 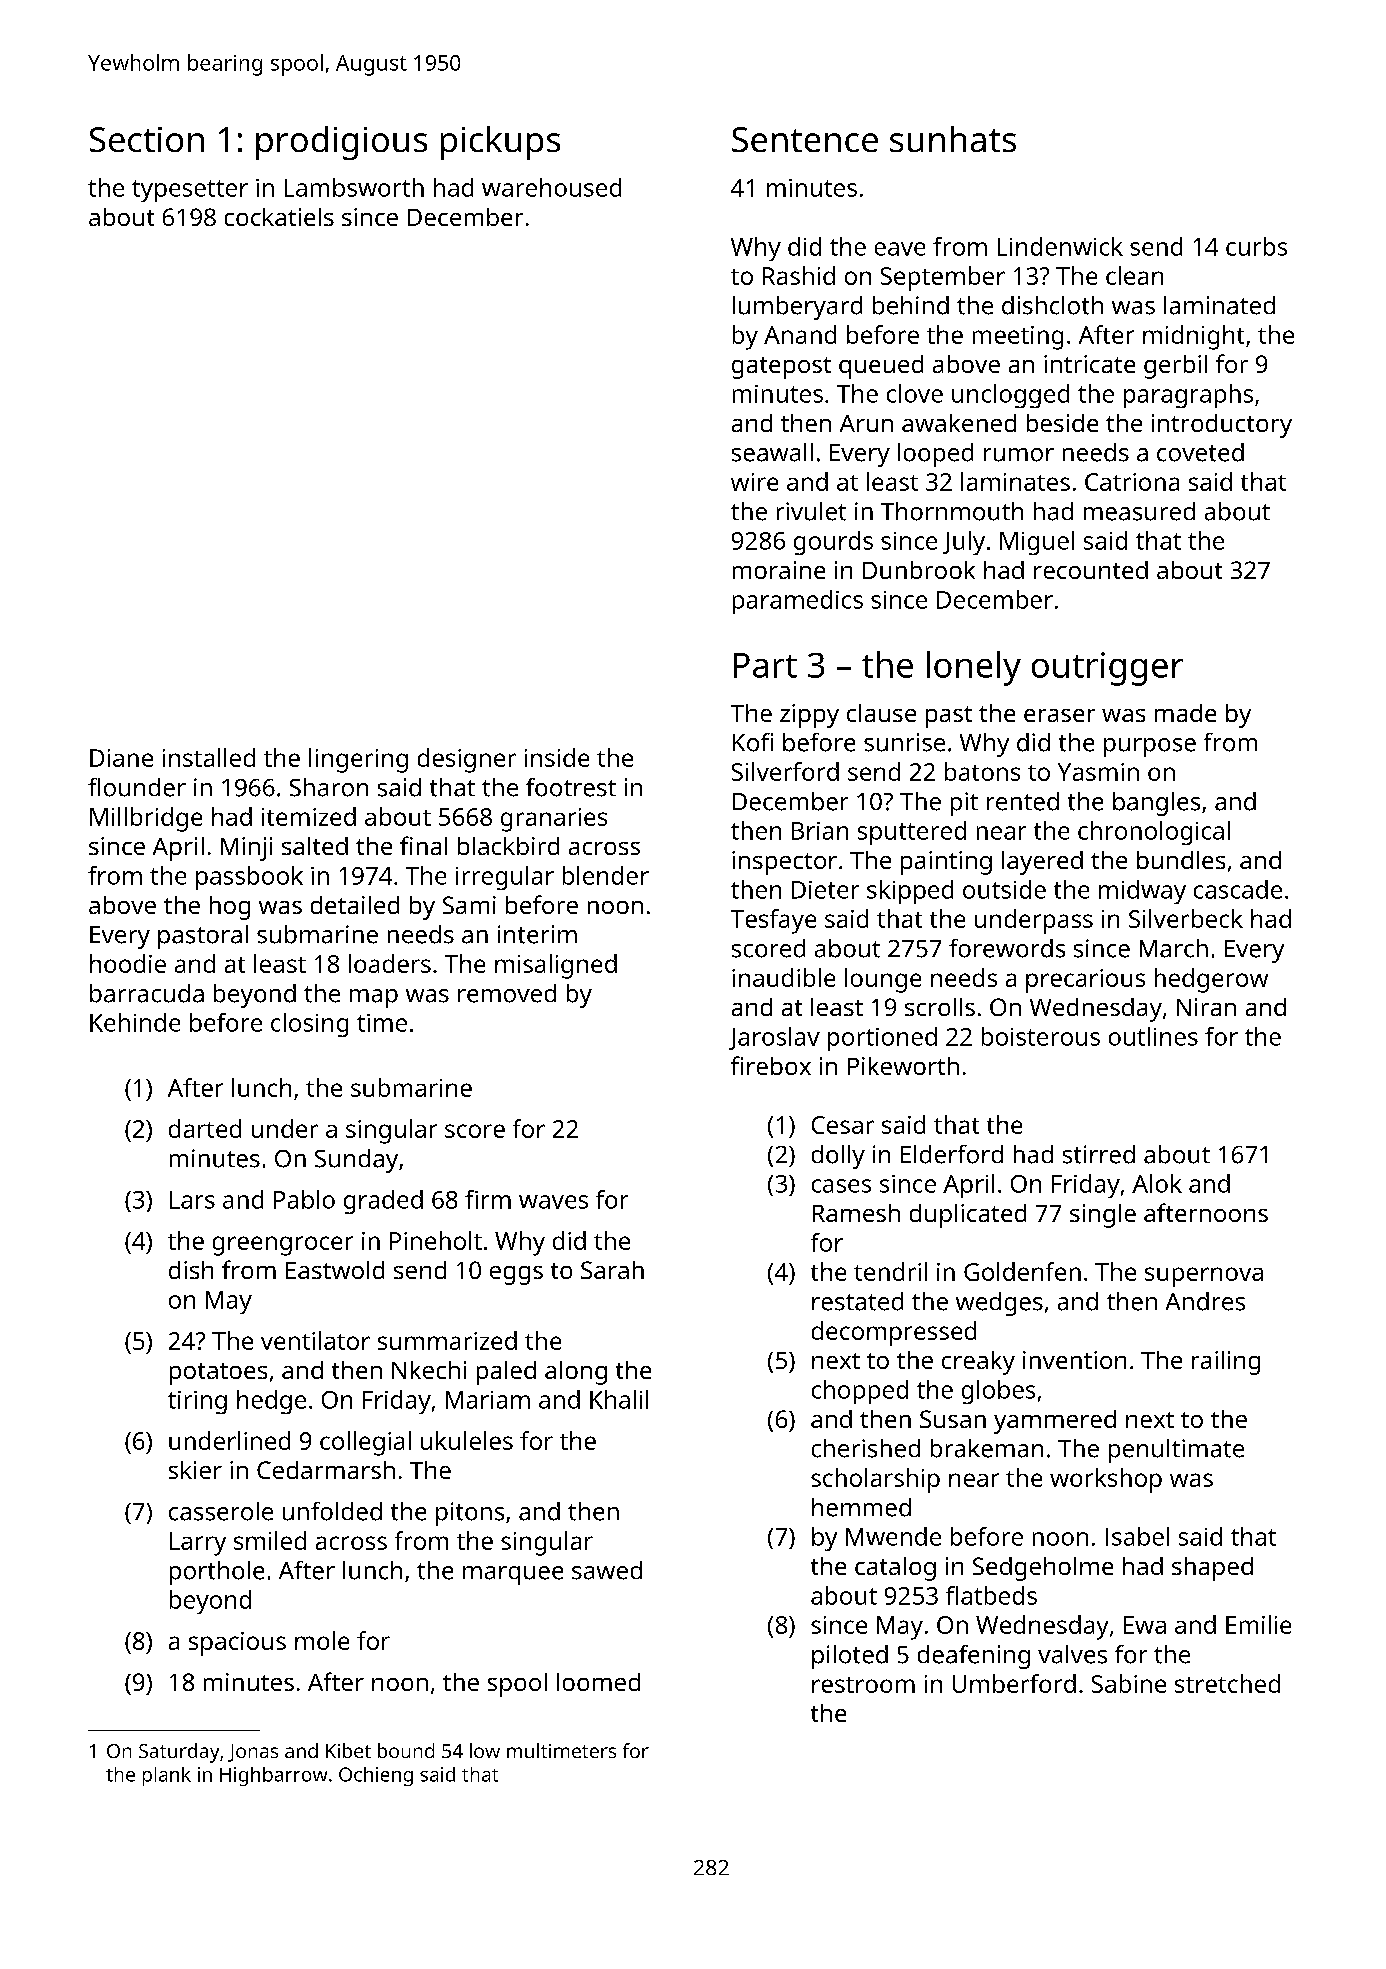 I want to click on bangles, so click(x=1156, y=804).
